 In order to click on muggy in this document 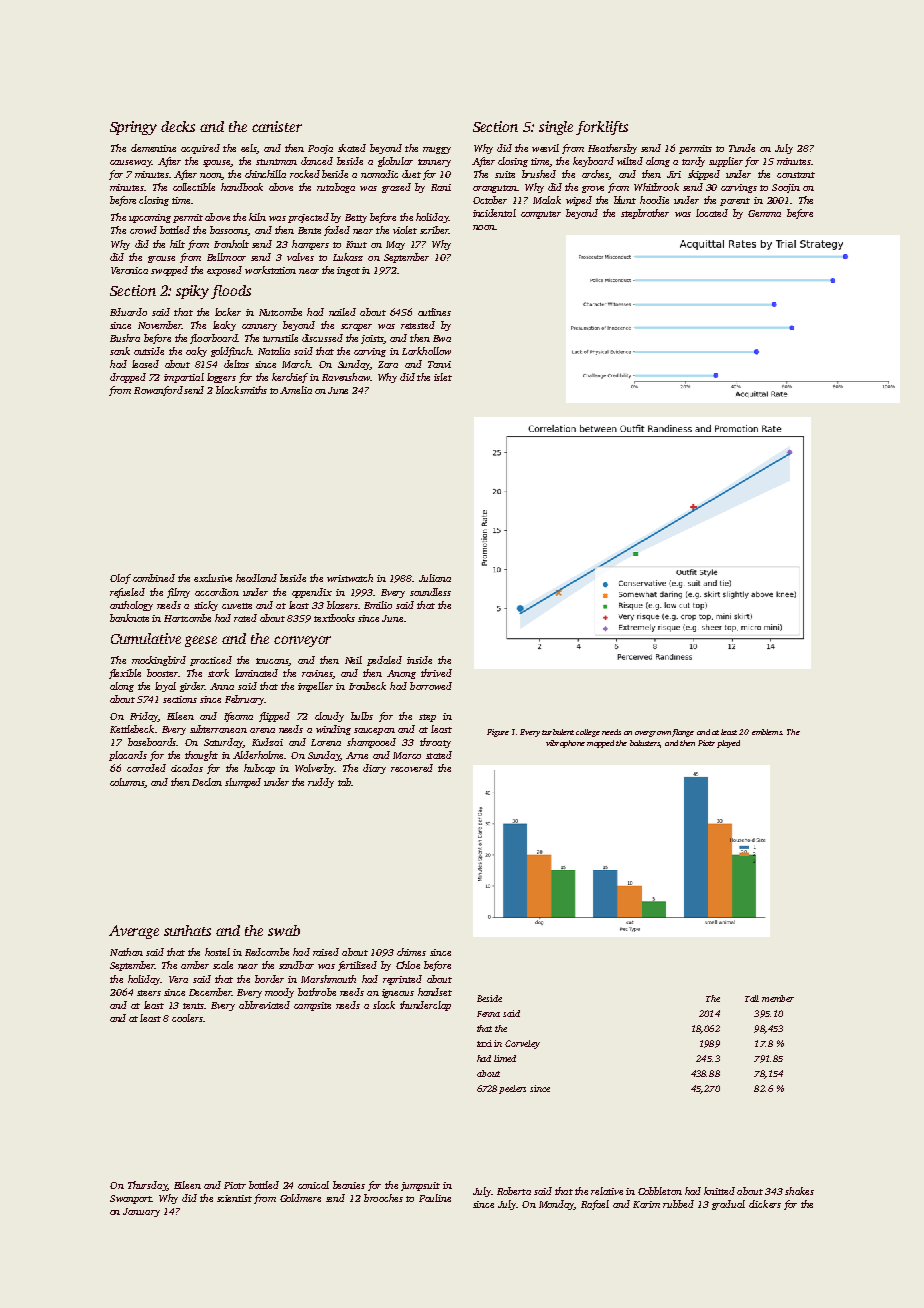, I will do `click(437, 150)`.
